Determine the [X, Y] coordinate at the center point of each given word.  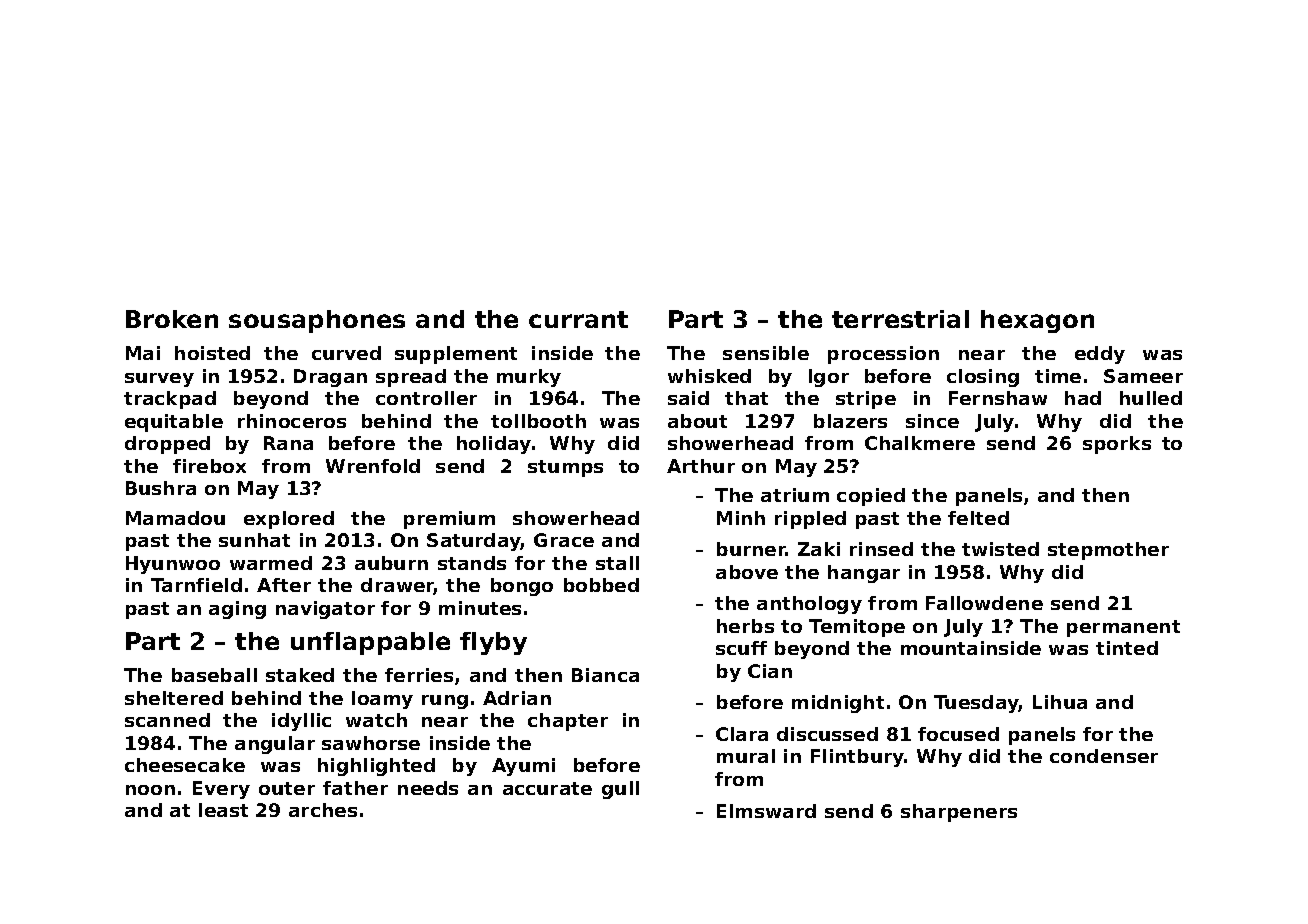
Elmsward [766, 811]
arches [323, 810]
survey [159, 380]
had [1083, 398]
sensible [766, 353]
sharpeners [959, 813]
